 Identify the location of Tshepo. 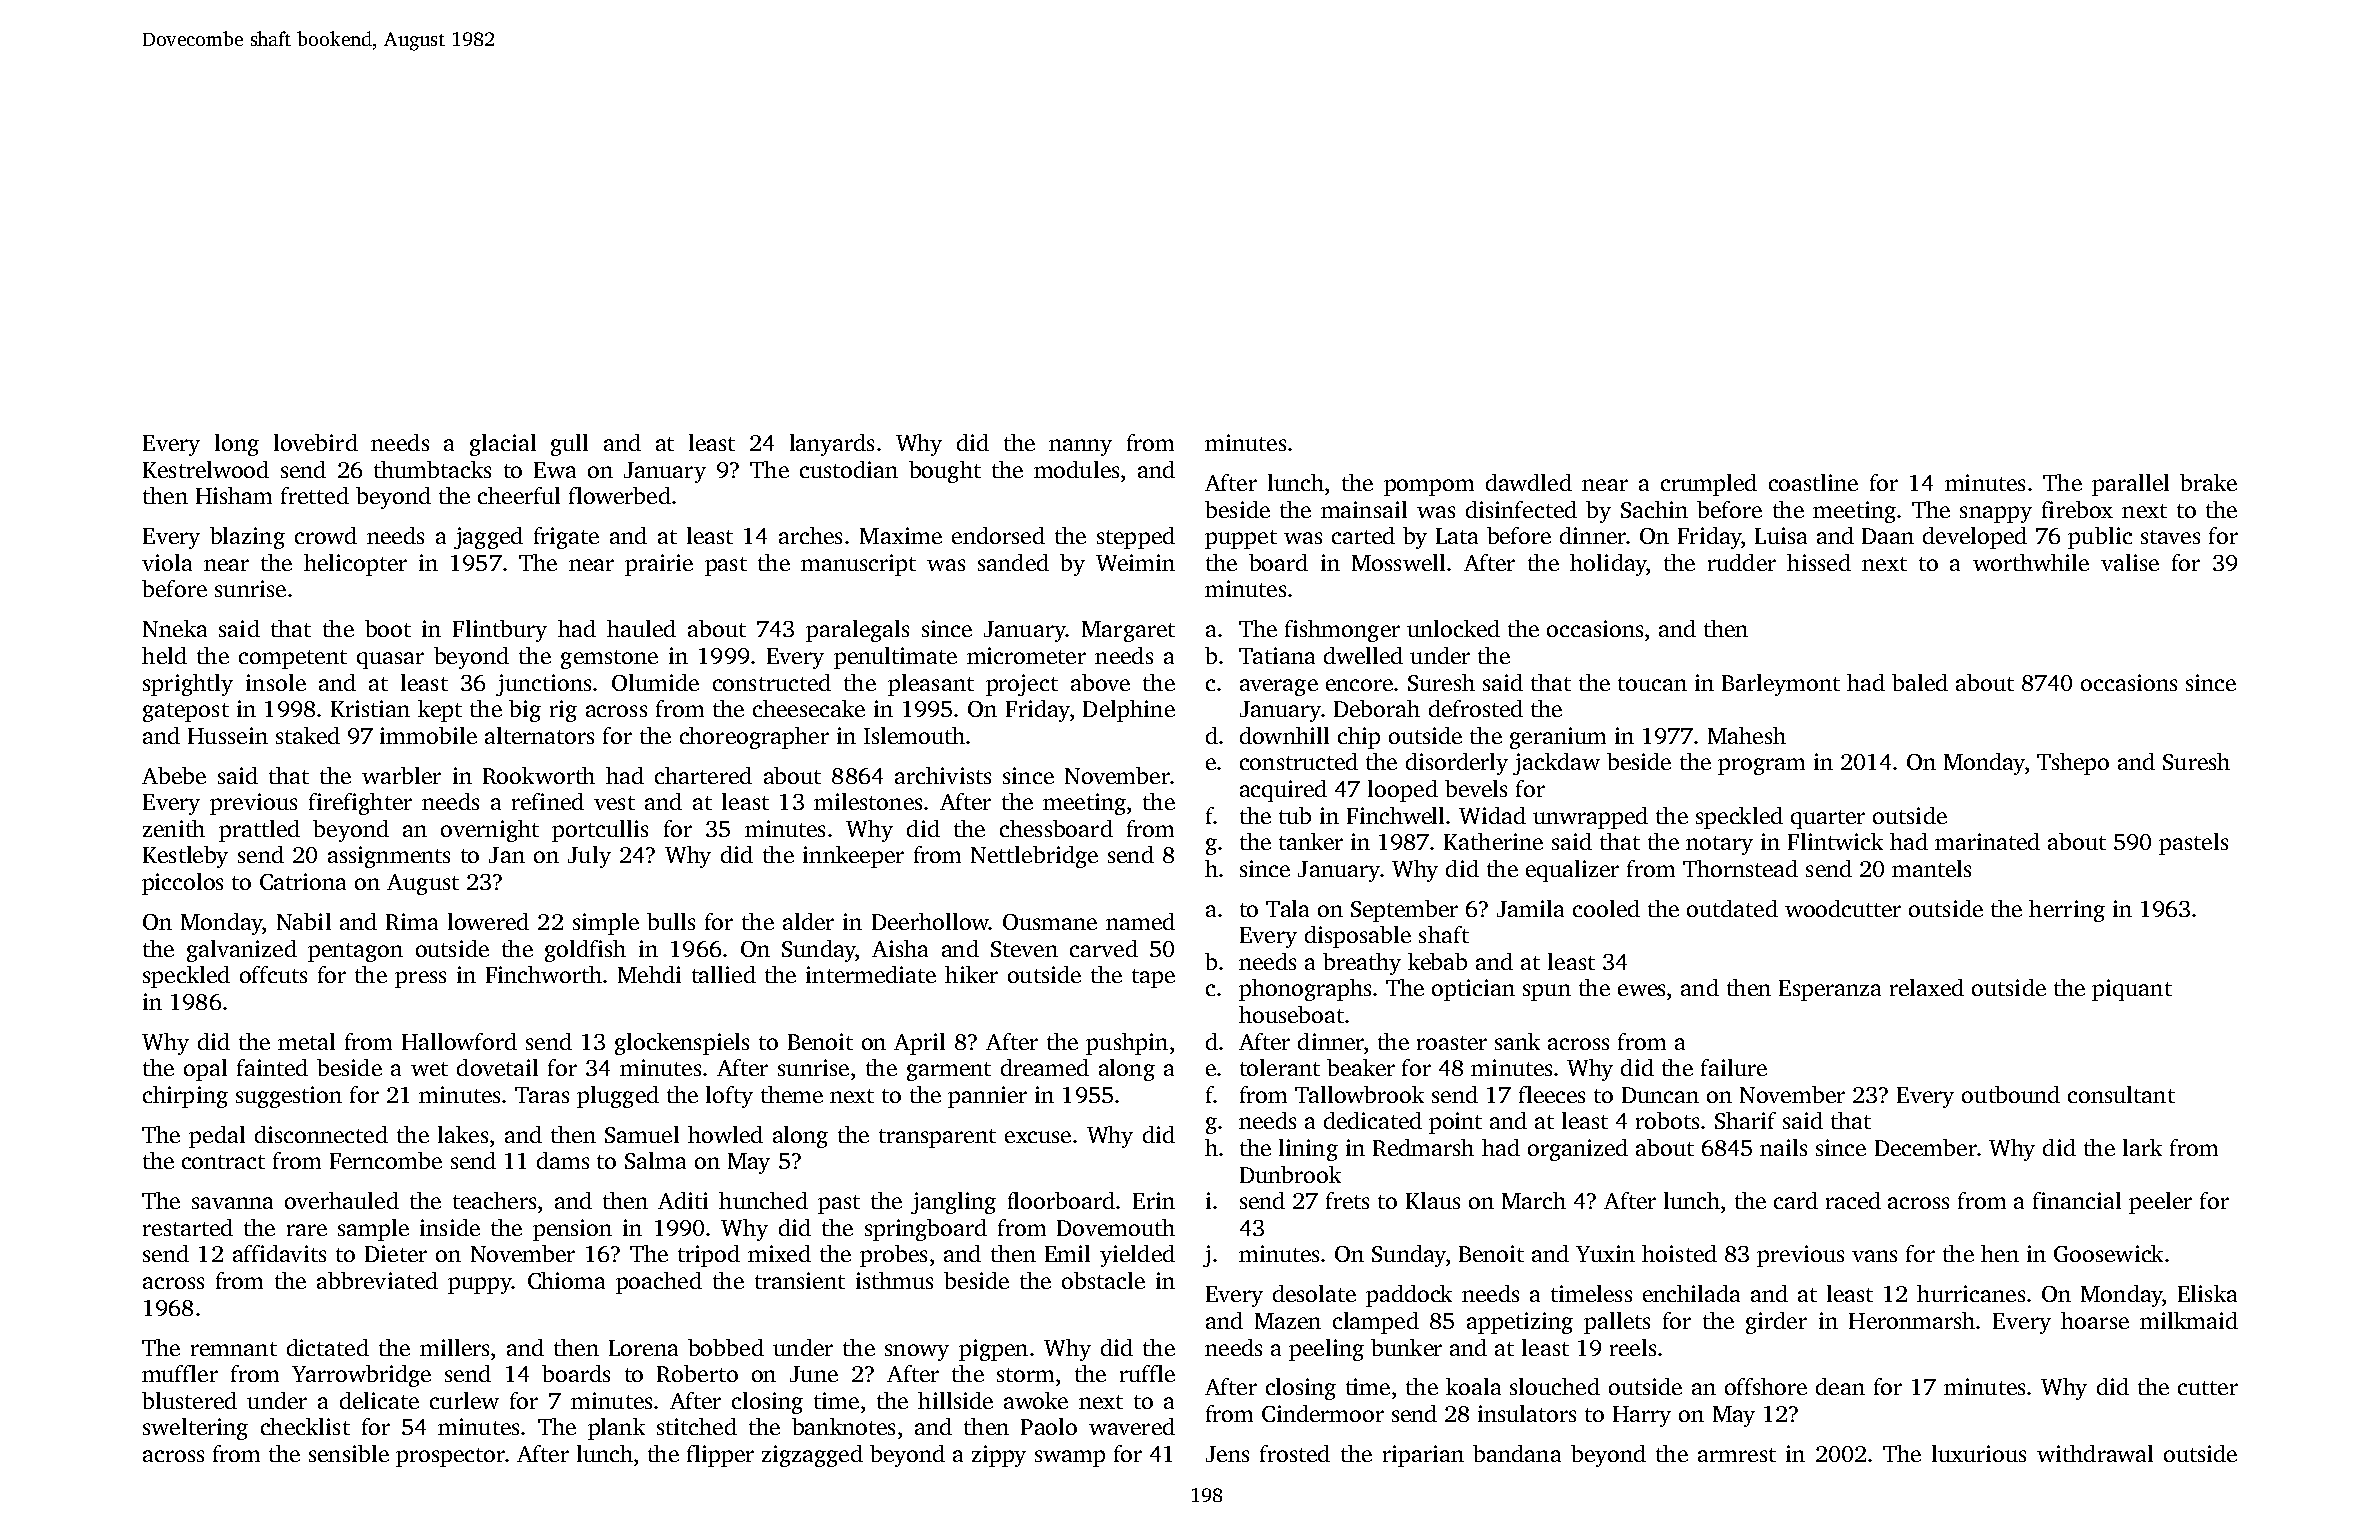
(2073, 764).
